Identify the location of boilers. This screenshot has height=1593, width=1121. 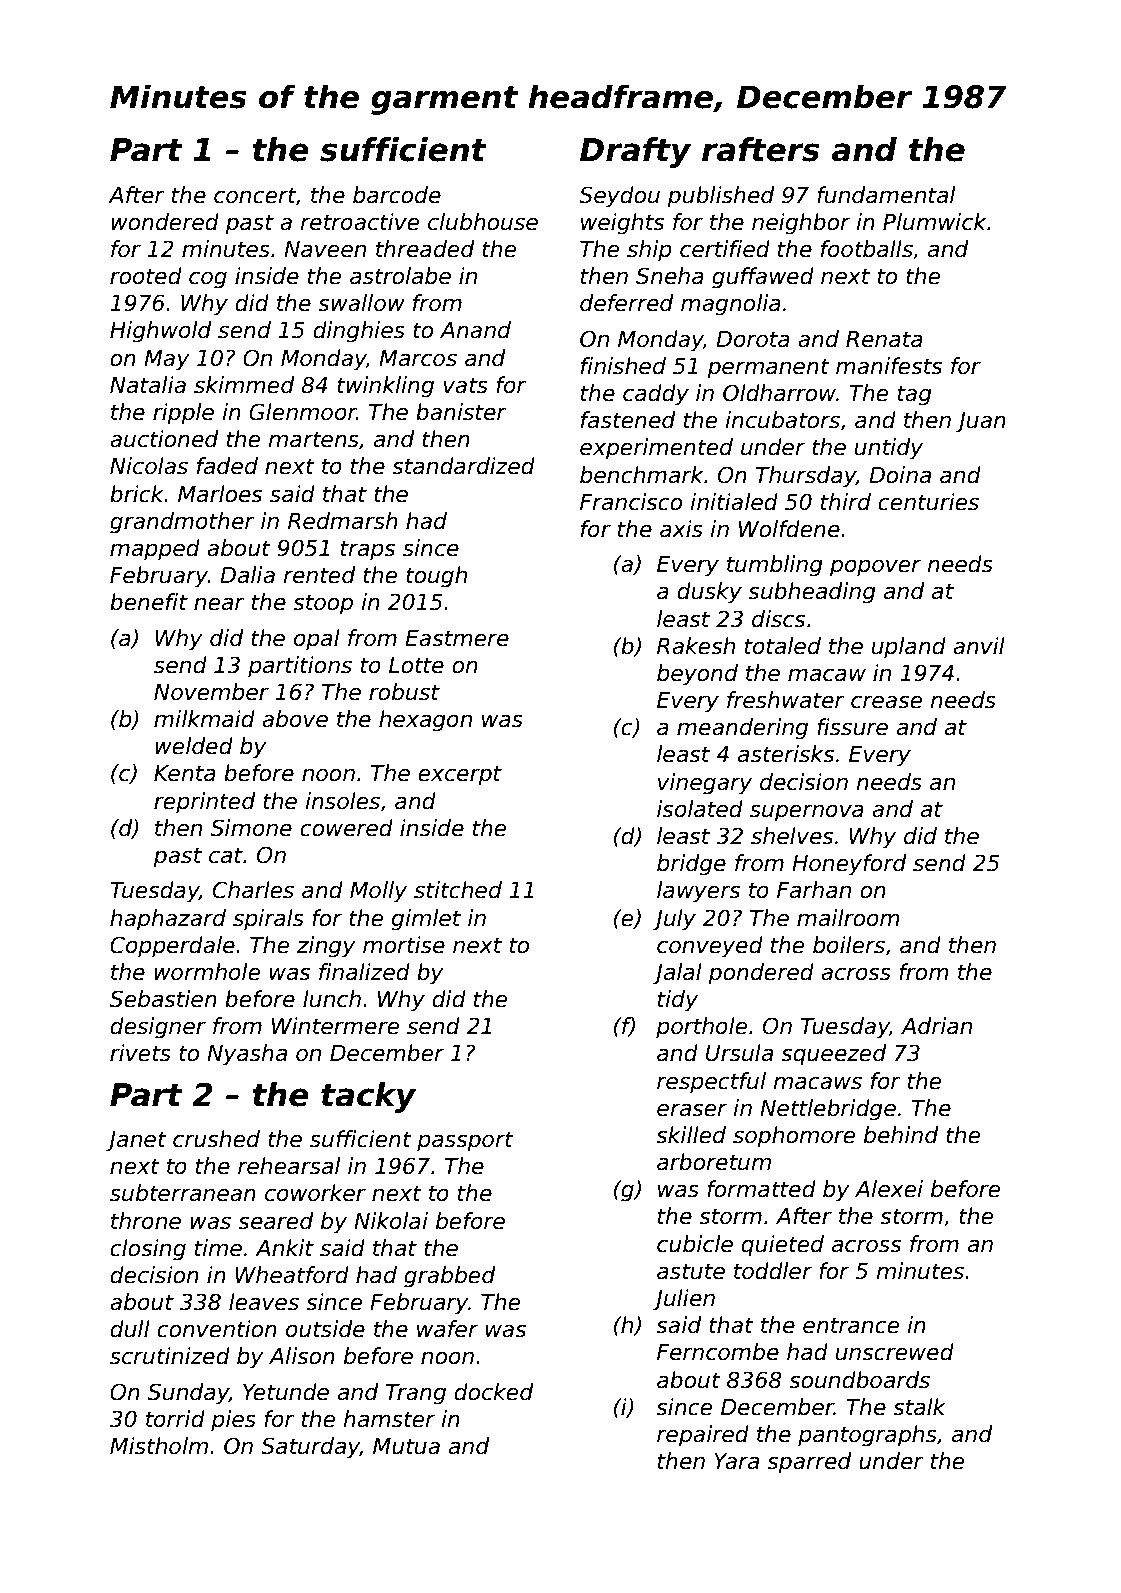
(849, 945).
